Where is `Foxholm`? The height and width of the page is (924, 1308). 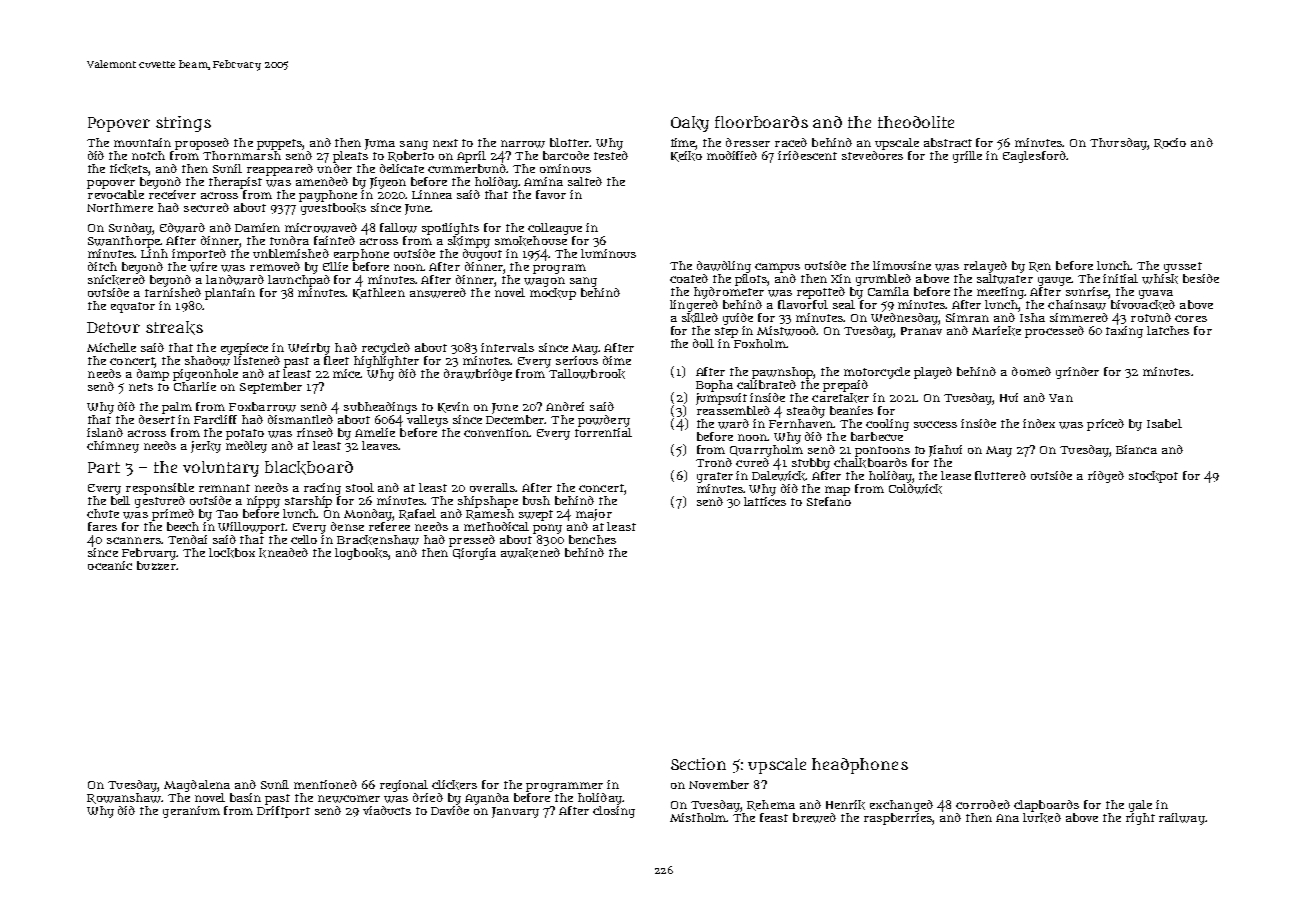
Foxholm is located at coordinates (760, 343).
